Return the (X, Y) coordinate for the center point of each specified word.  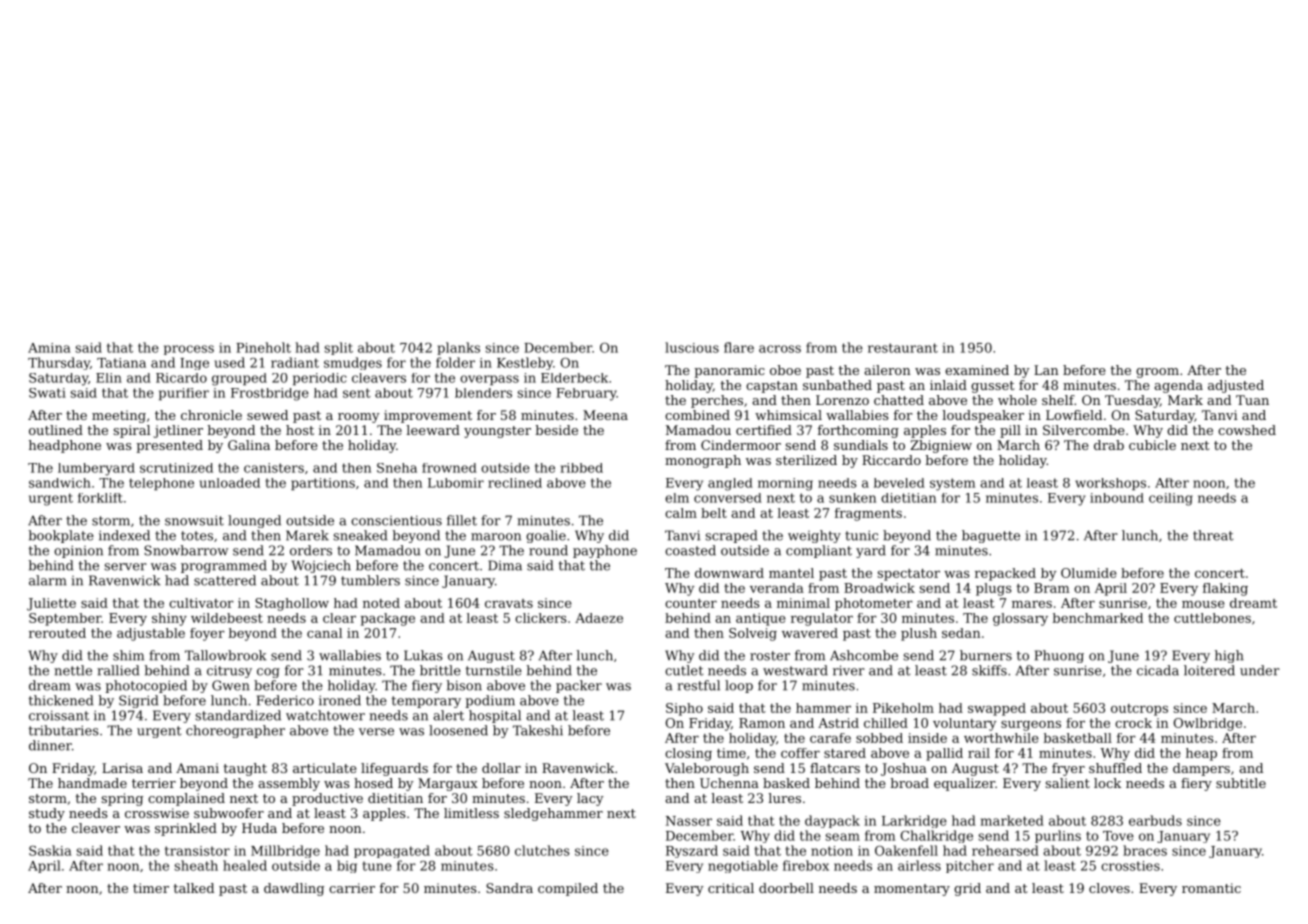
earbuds (1155, 820)
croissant (59, 715)
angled (730, 484)
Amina (49, 348)
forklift (100, 498)
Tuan (1252, 400)
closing (688, 754)
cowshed (1247, 430)
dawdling (294, 889)
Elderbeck (574, 378)
